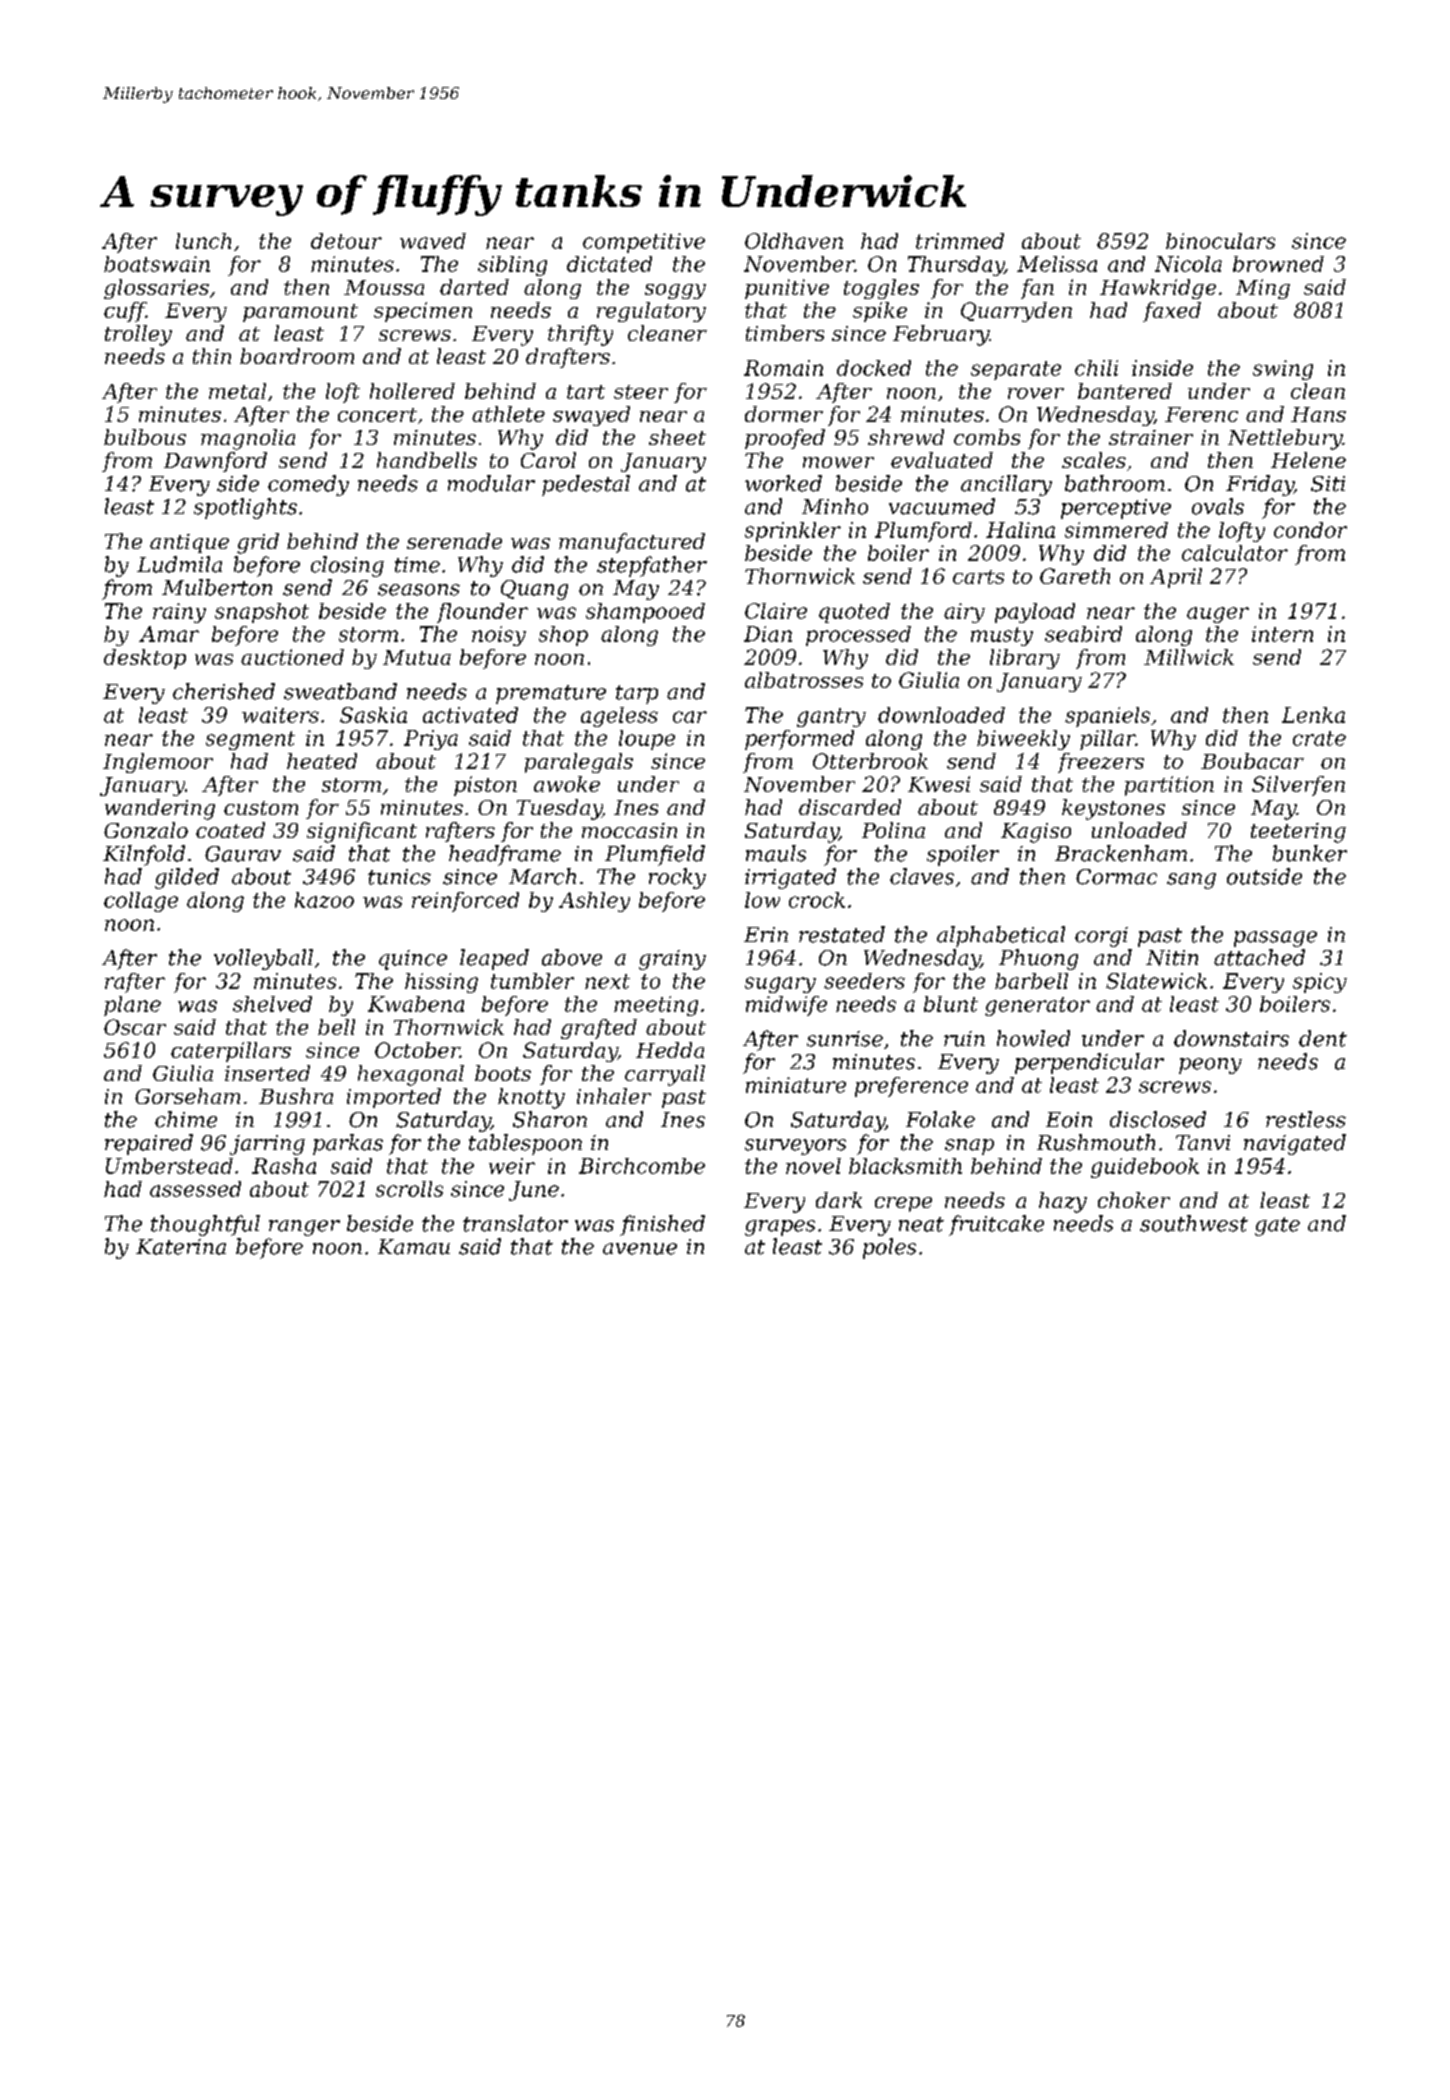  What do you see at coordinates (158, 763) in the image?
I see `Inglemoor` at bounding box center [158, 763].
